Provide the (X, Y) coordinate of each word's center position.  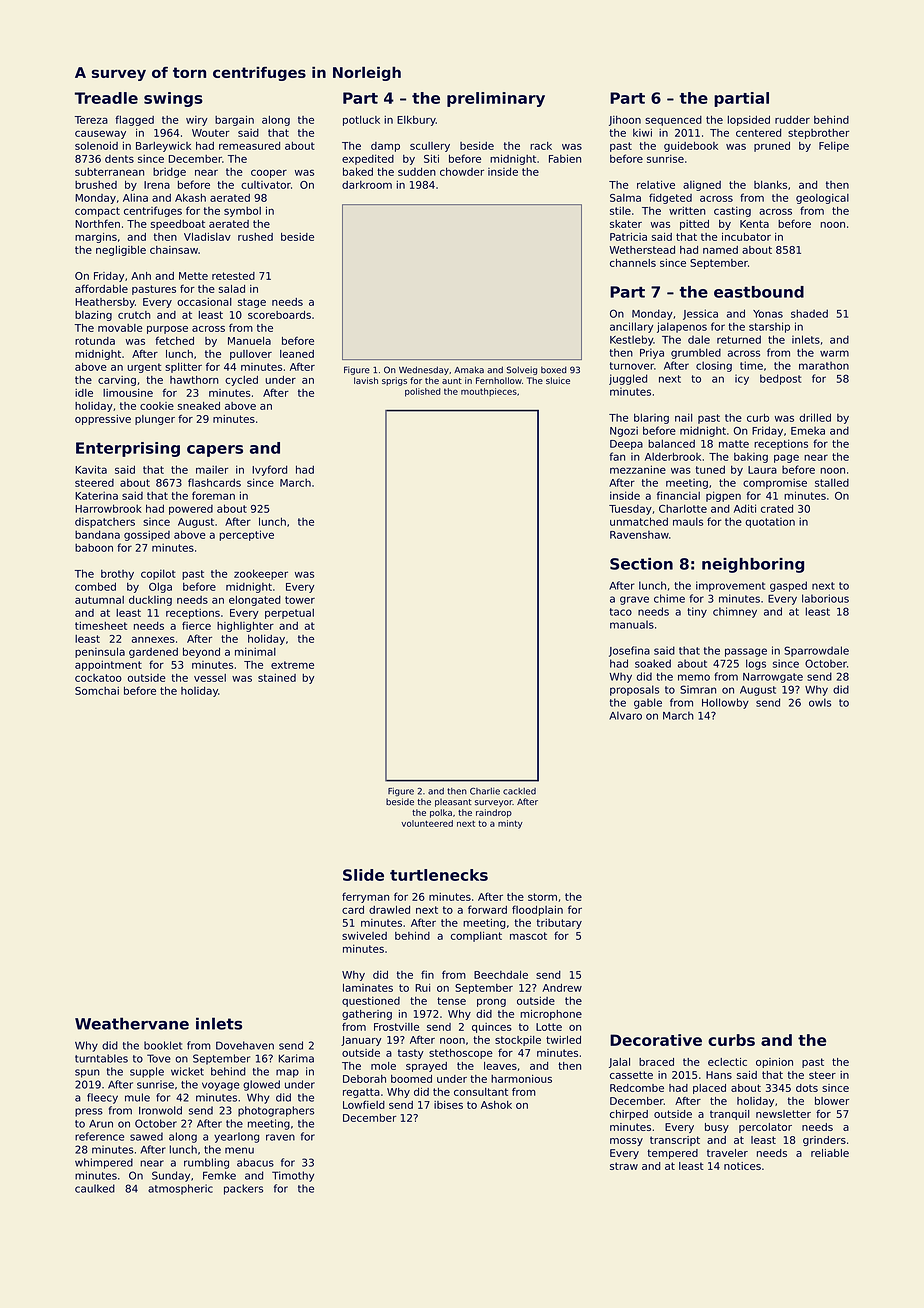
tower (300, 600)
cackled (519, 791)
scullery (430, 147)
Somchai (97, 691)
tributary (559, 924)
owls (820, 702)
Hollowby (725, 703)
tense (451, 1001)
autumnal (99, 600)
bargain (234, 120)
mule (137, 1097)
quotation (770, 523)
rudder (792, 120)
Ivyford (269, 470)
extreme (292, 665)
